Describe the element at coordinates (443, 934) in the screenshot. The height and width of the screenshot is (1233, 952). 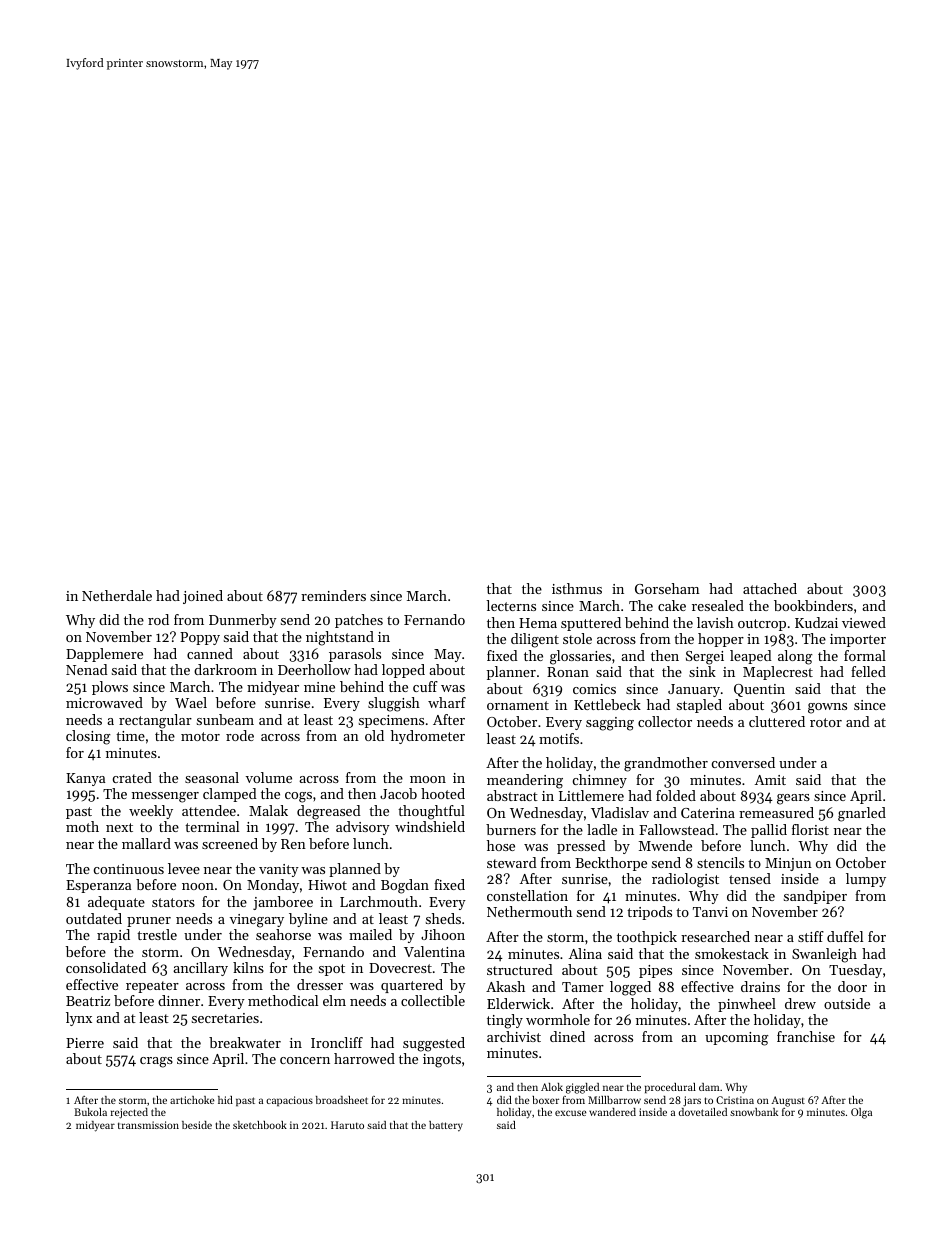
I see `Jihoon` at that location.
